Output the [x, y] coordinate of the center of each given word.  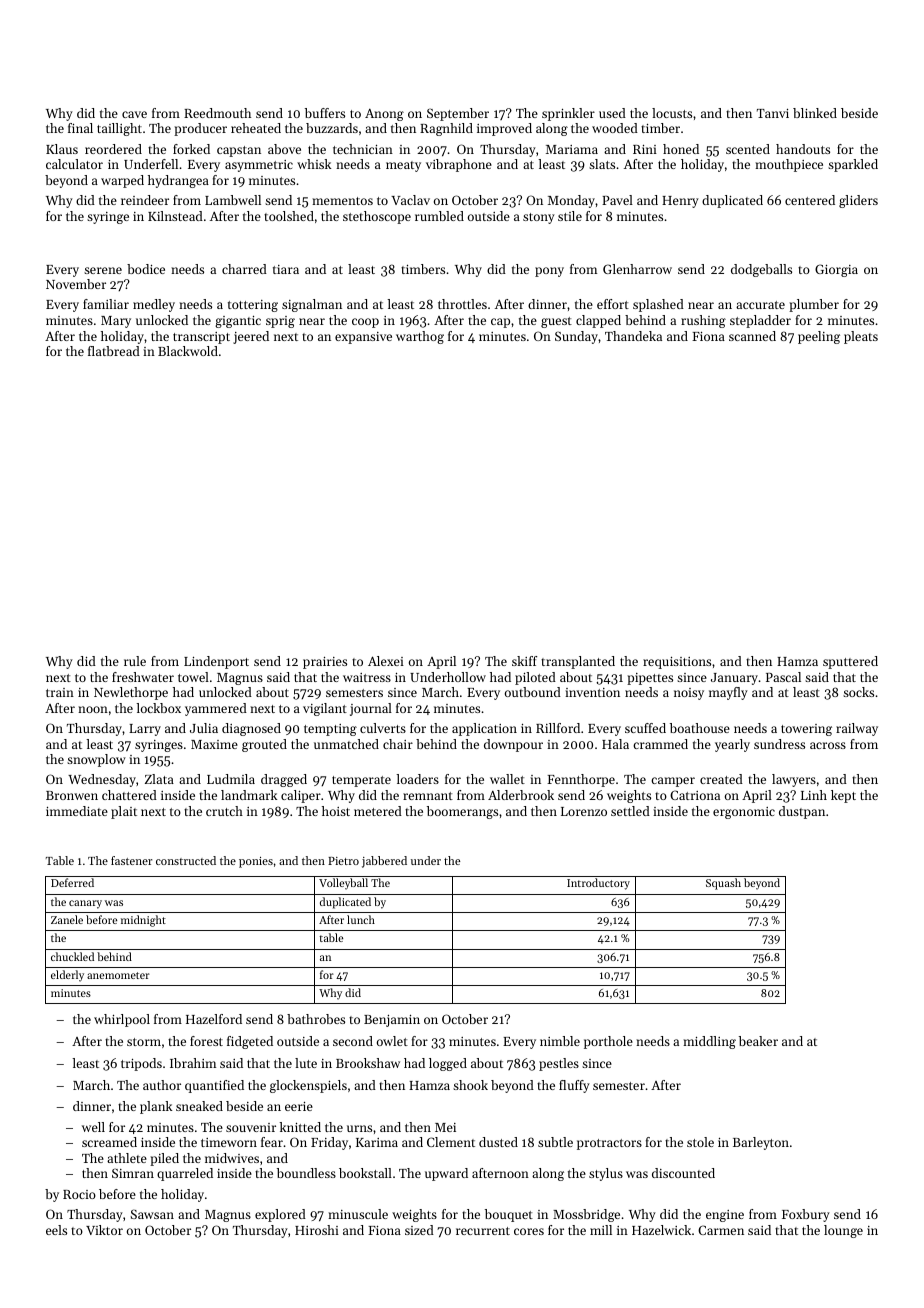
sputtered [850, 662]
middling [709, 1042]
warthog [420, 337]
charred [244, 269]
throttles [462, 304]
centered [810, 200]
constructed [186, 860]
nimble [560, 1041]
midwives [232, 1158]
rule [135, 661]
